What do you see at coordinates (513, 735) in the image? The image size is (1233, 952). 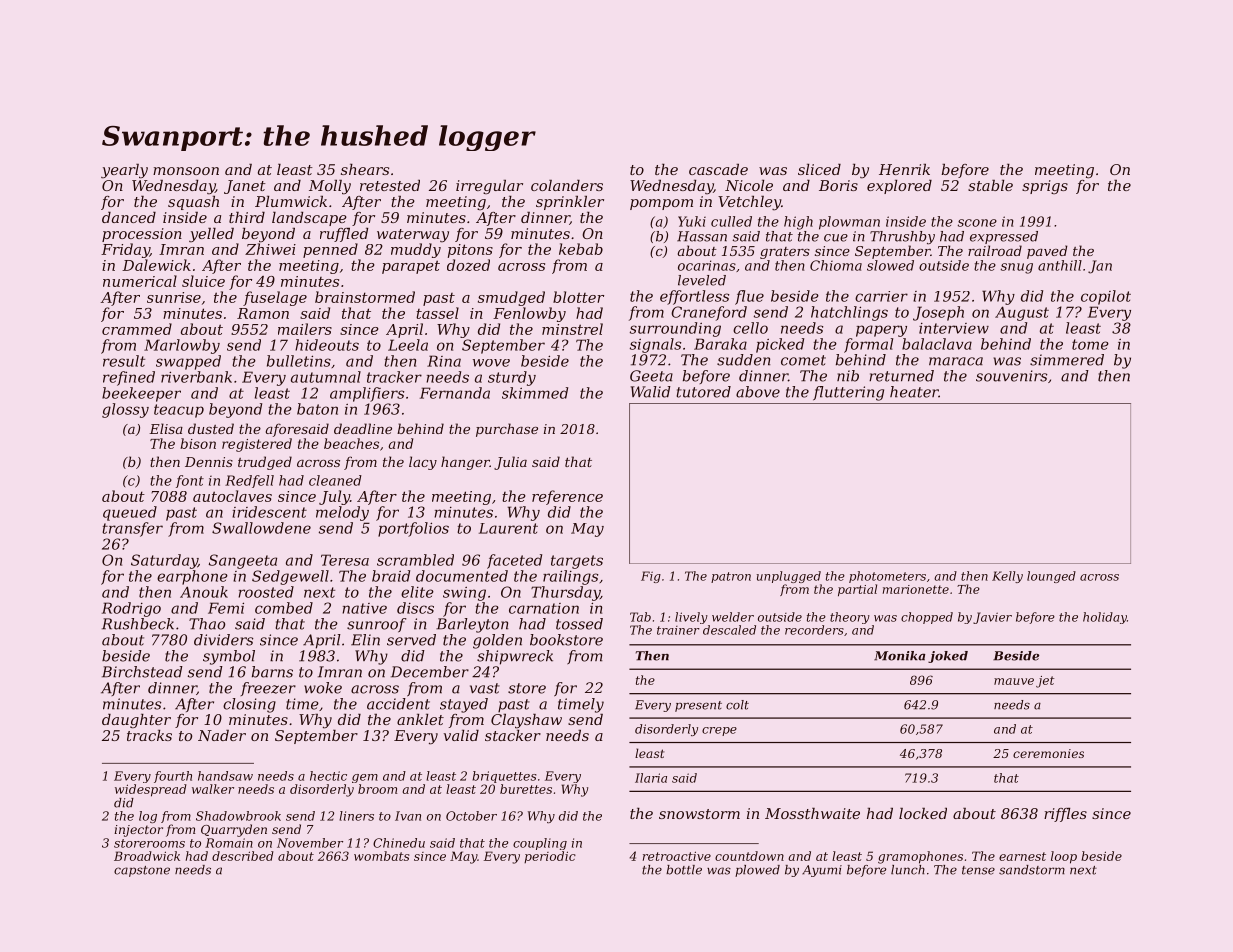 I see `stacker` at bounding box center [513, 735].
